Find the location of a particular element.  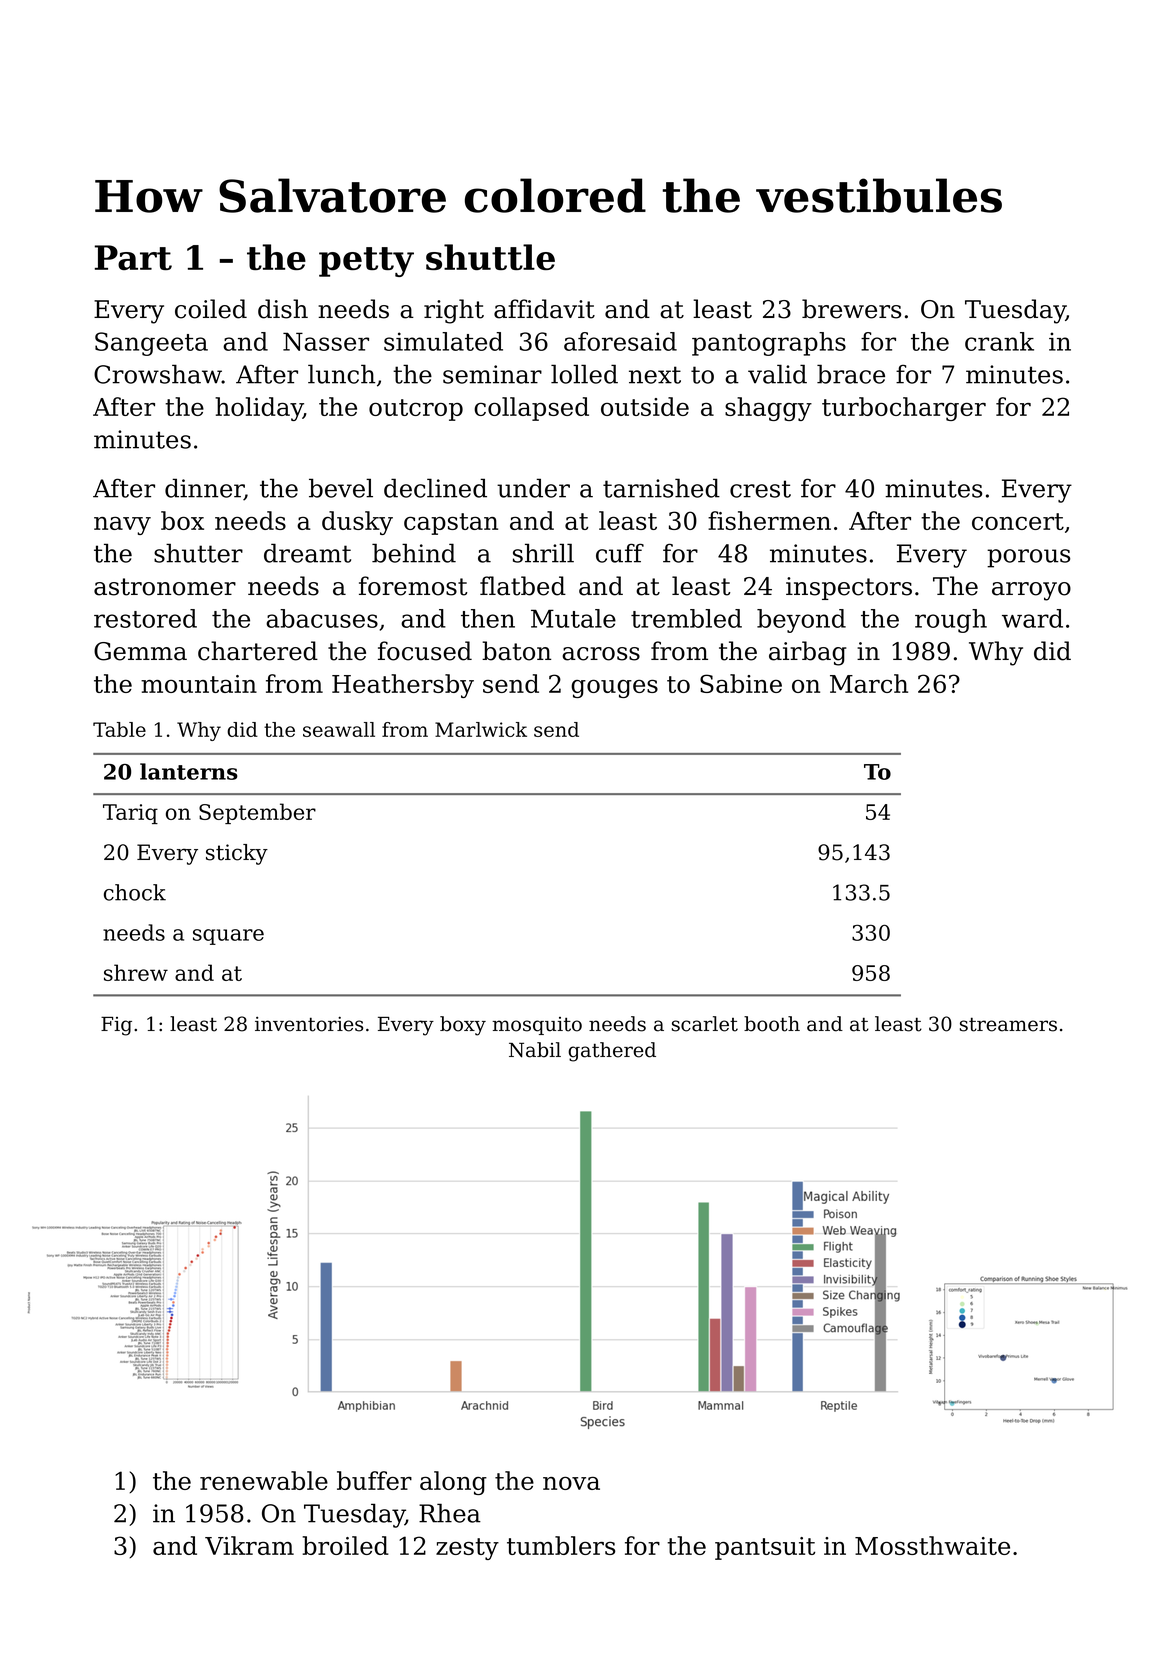

gouges is located at coordinates (614, 689).
